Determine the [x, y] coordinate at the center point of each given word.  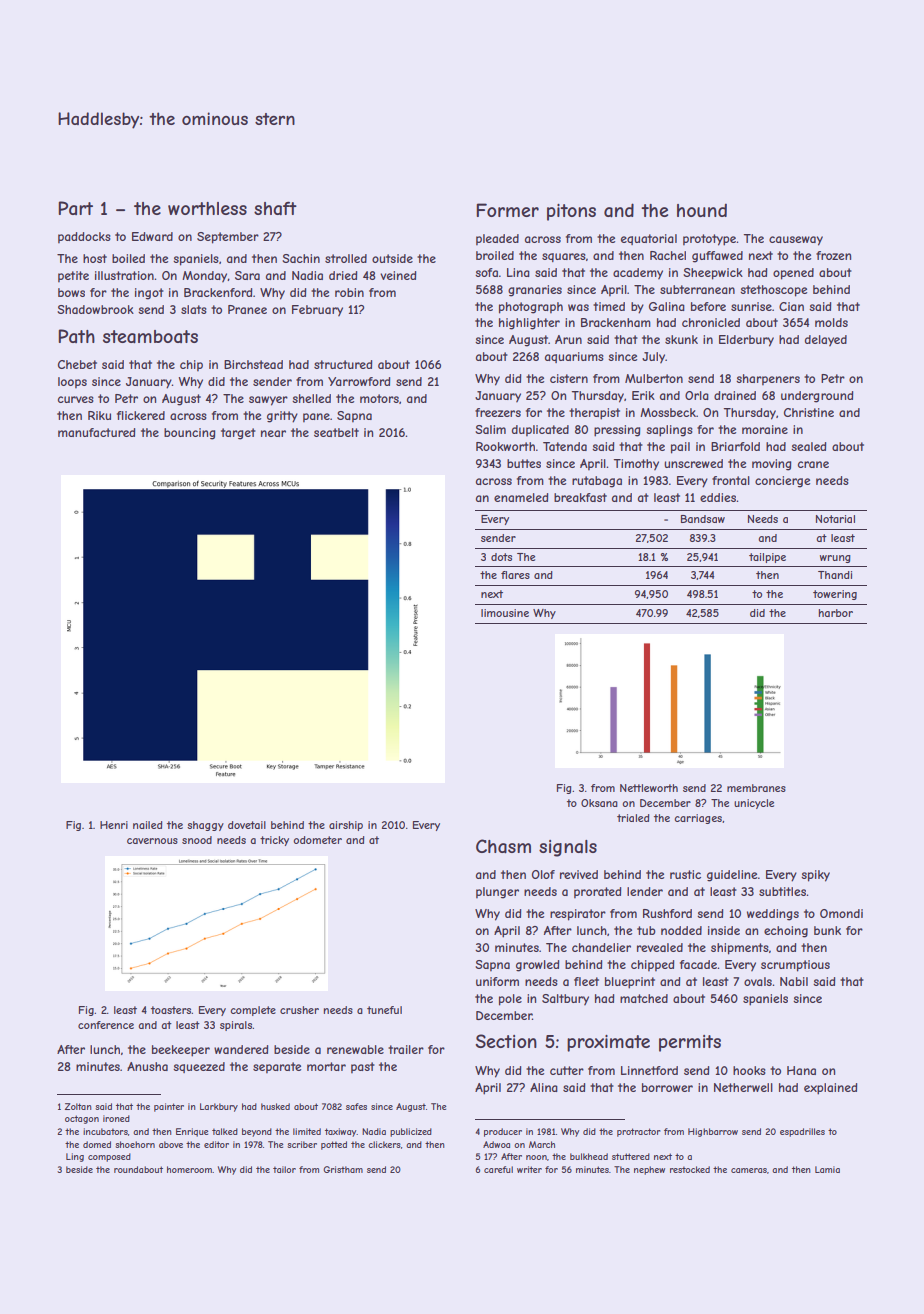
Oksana [599, 803]
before [708, 306]
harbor [835, 613]
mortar [326, 1066]
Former [507, 210]
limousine [505, 613]
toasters [171, 1010]
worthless [207, 208]
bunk [827, 930]
